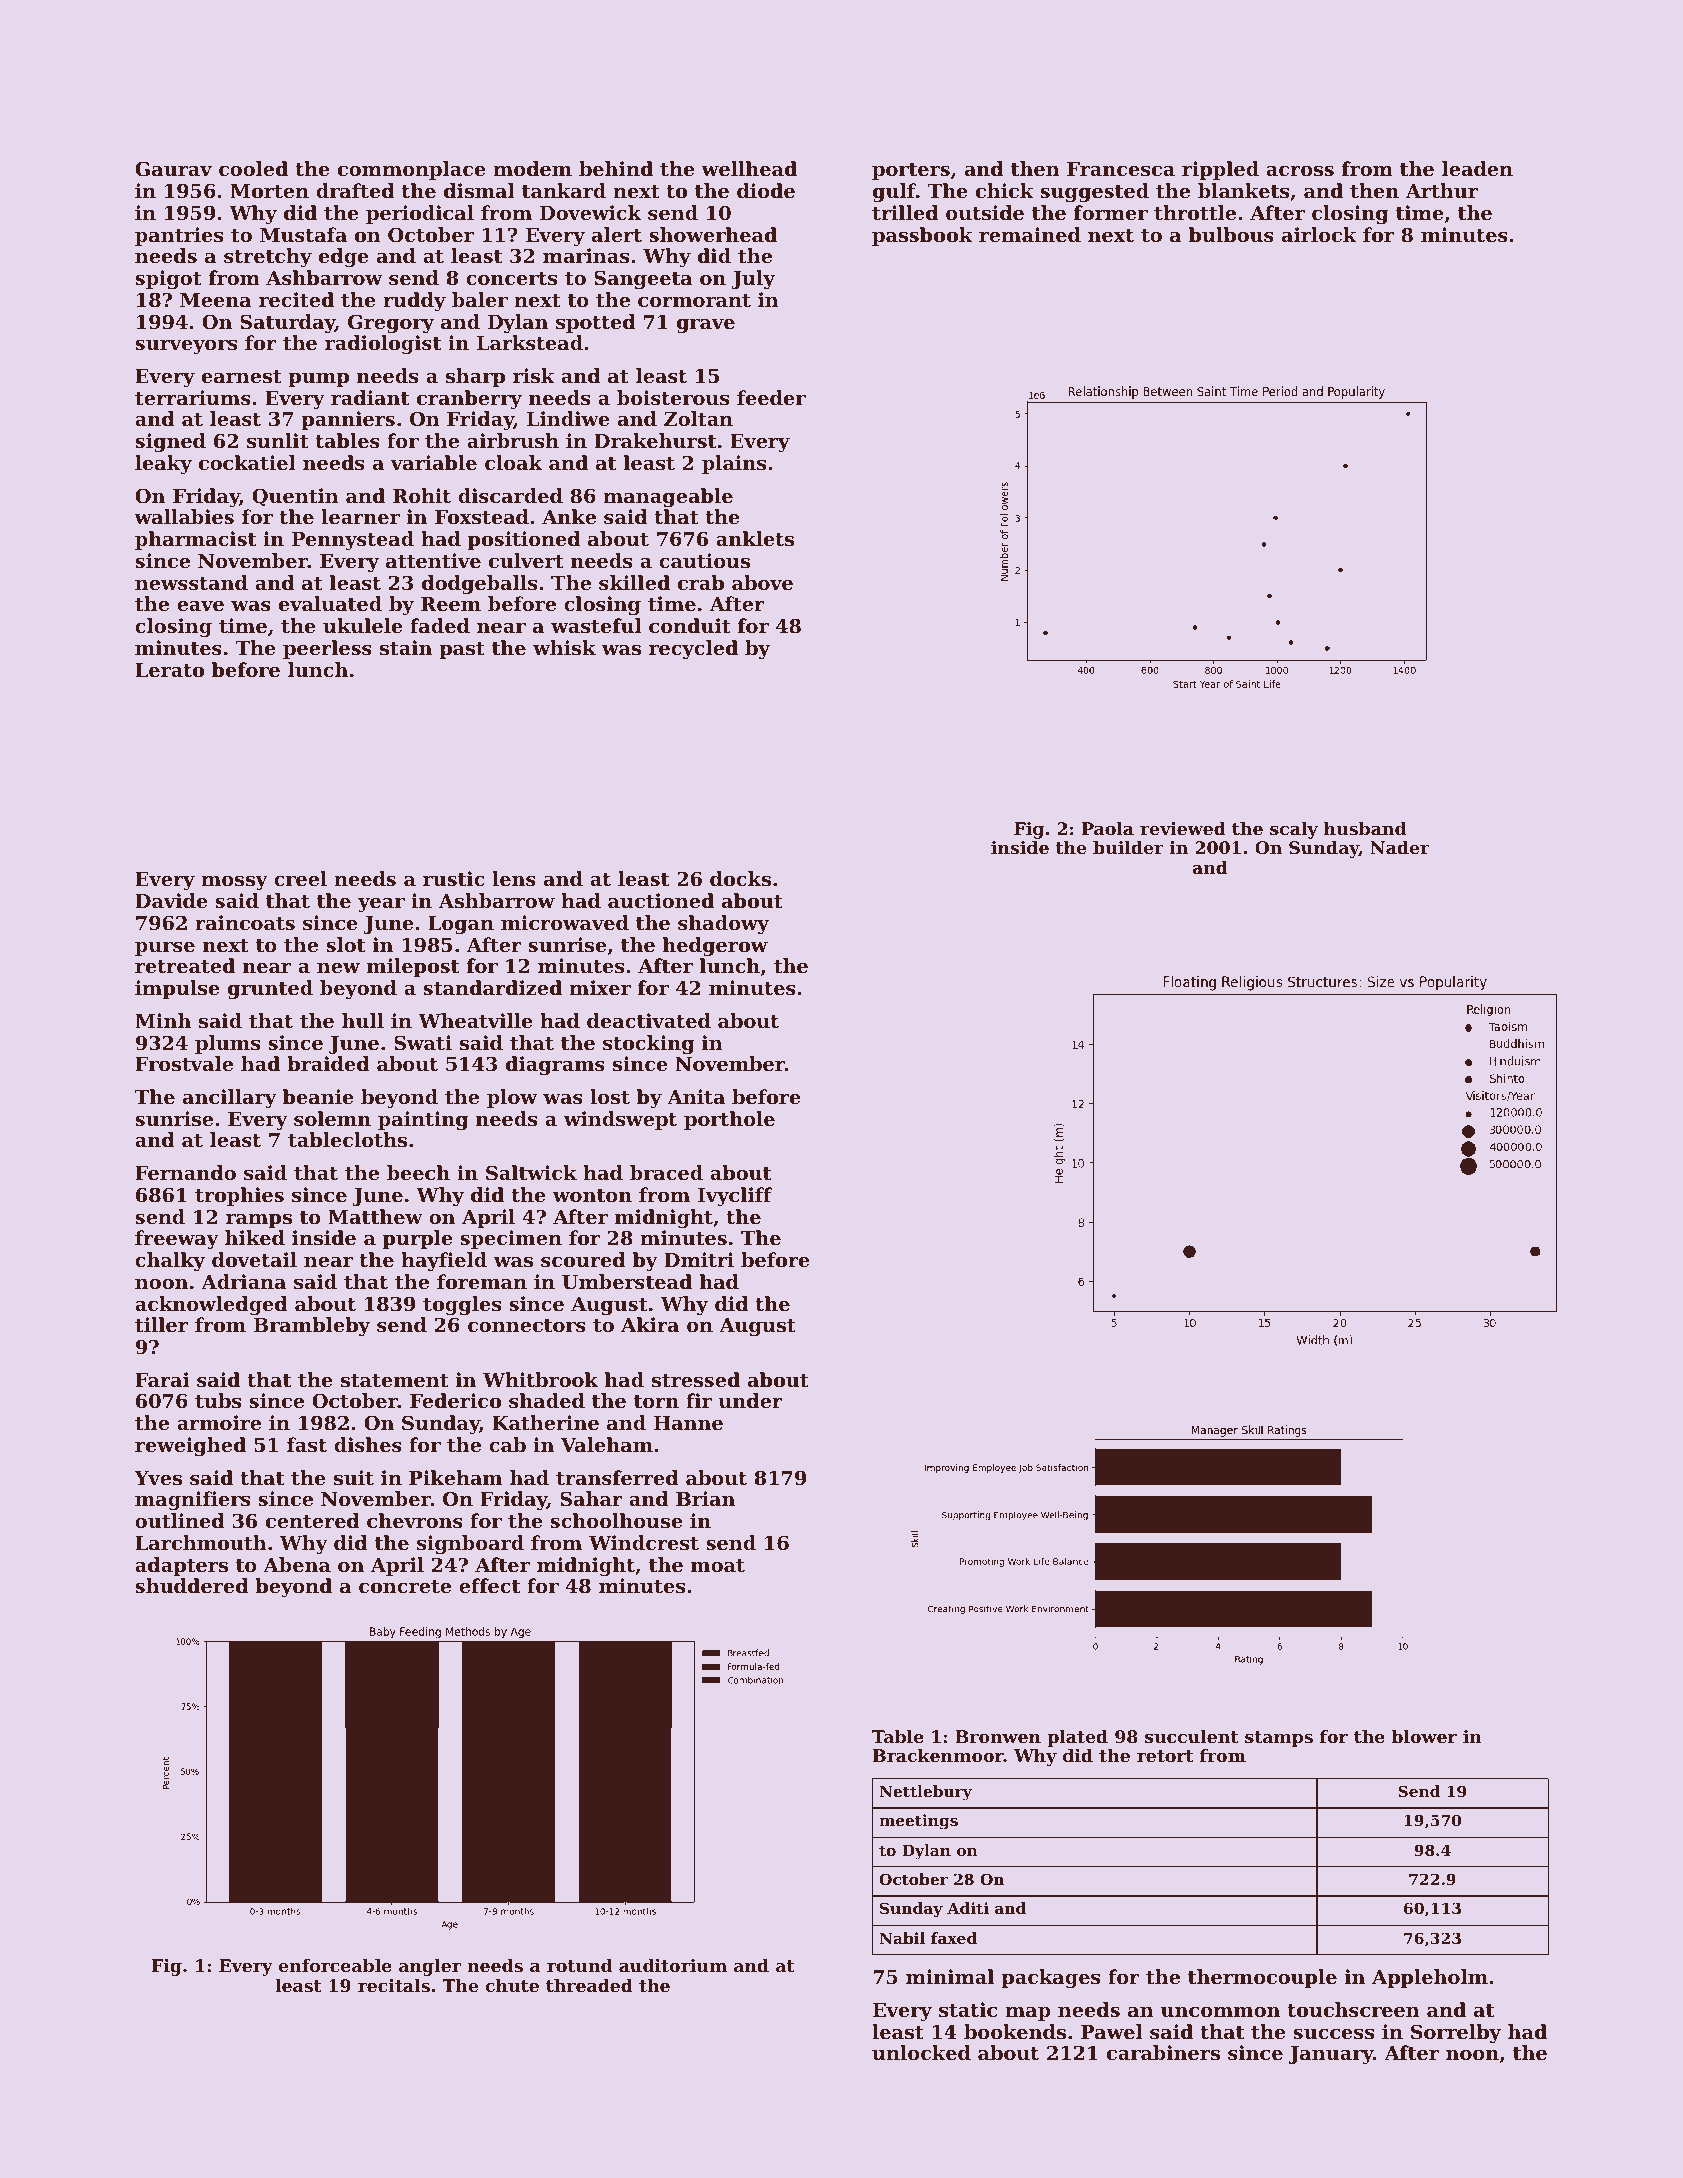 The width and height of the image is (1683, 2178). I want to click on reweighed, so click(190, 1447).
